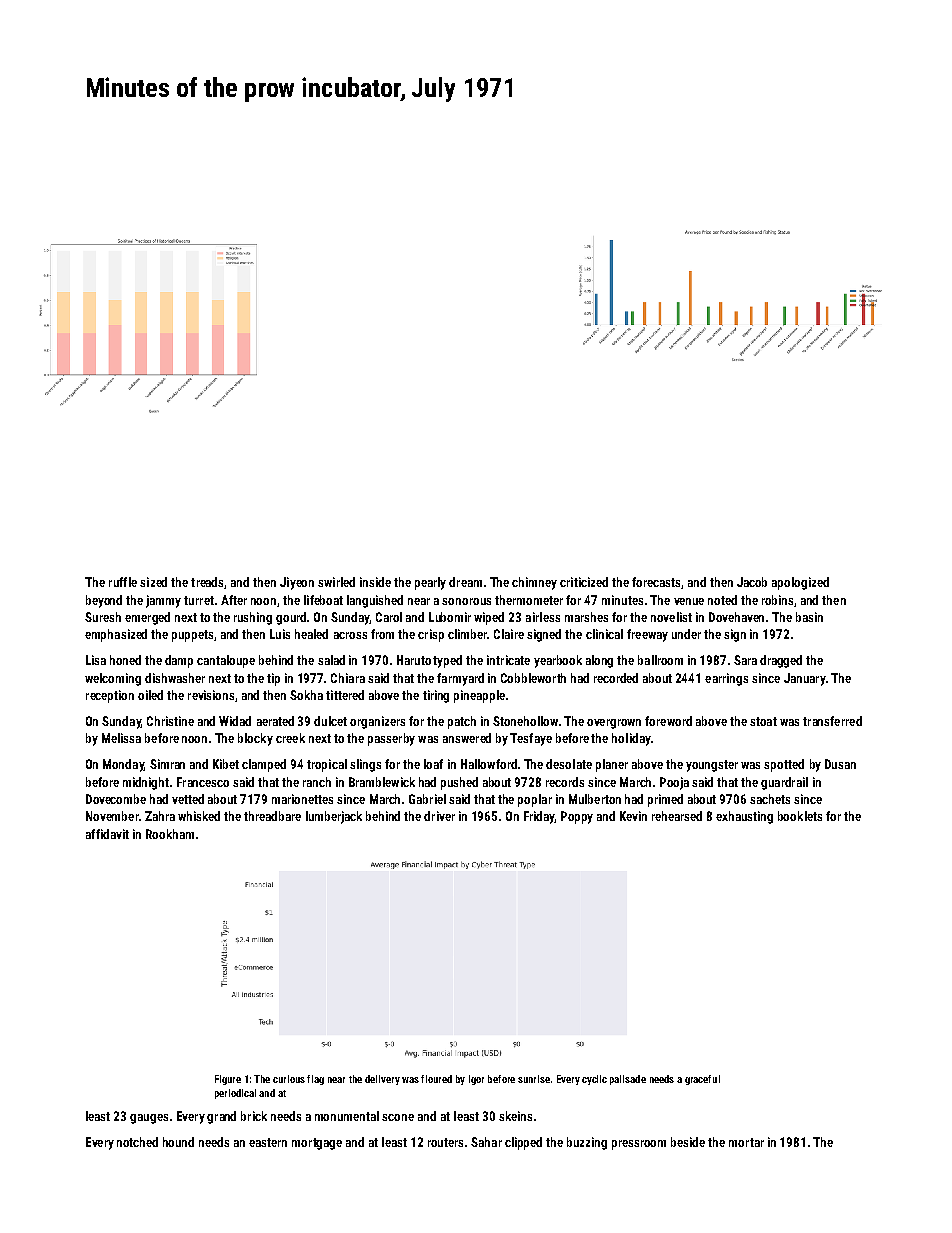 This page has width=952, height=1233. Describe the element at coordinates (744, 817) in the page. I see `exhausting` at that location.
